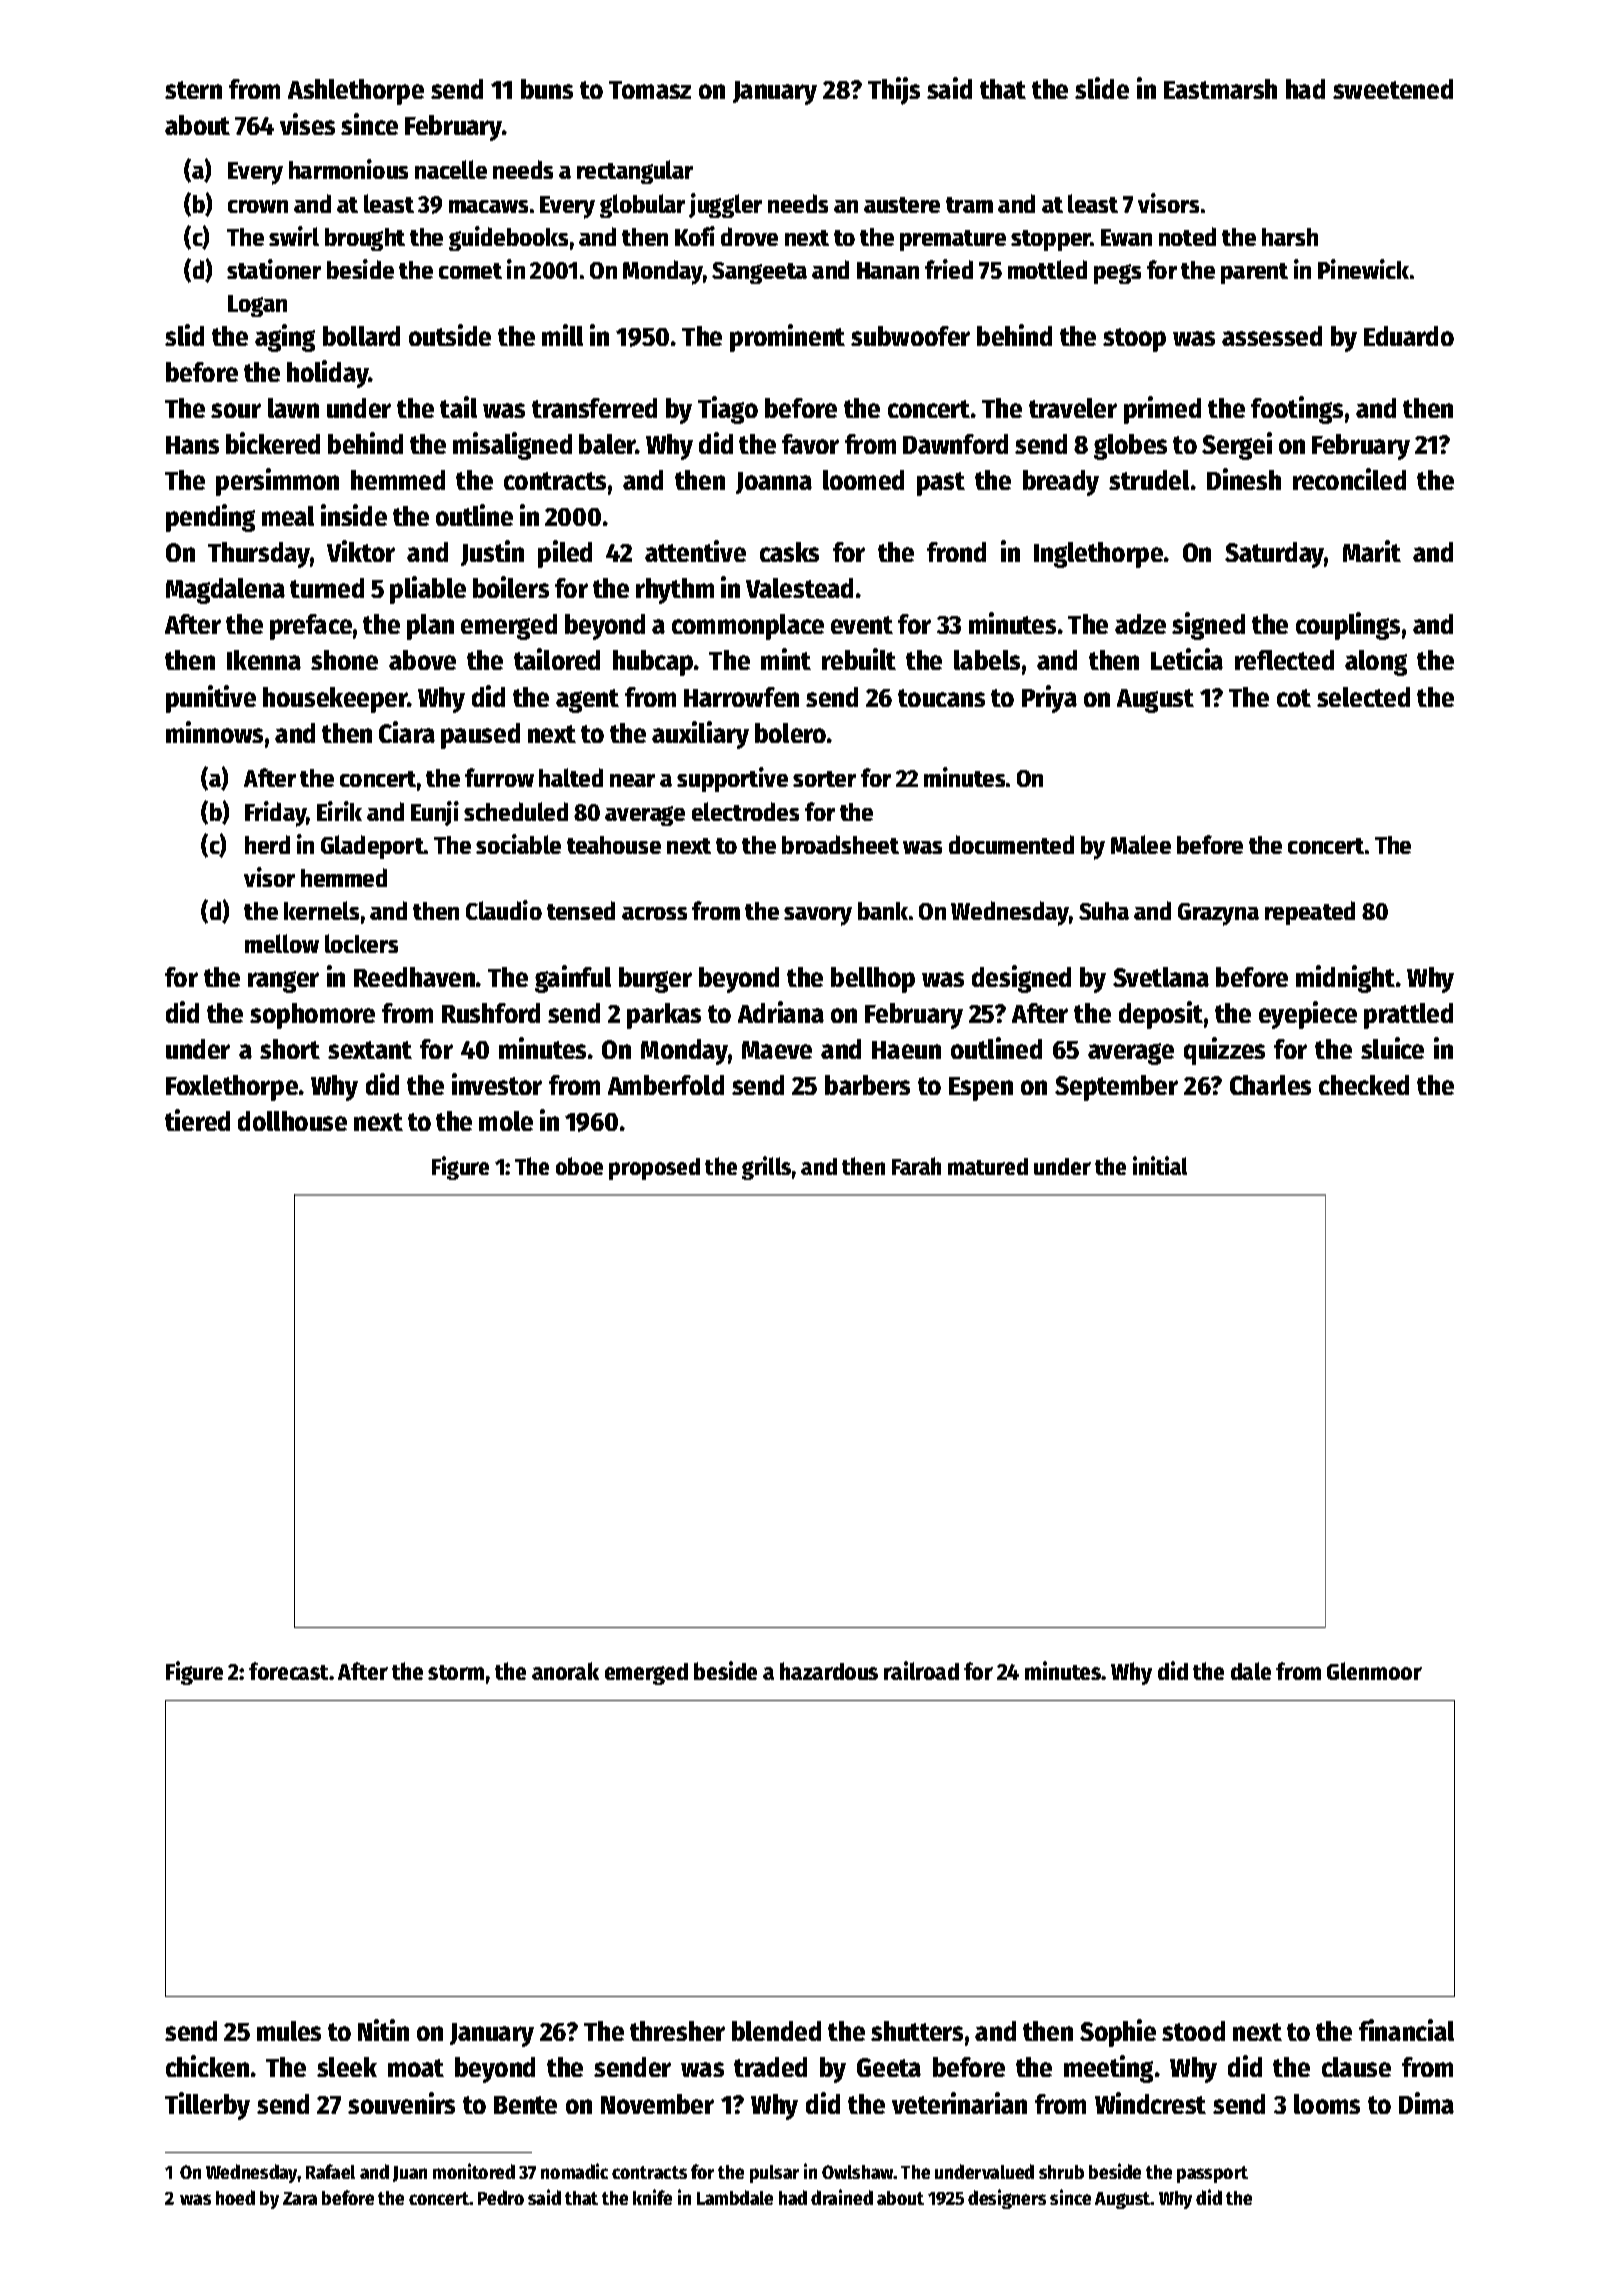  I want to click on sweetened, so click(1393, 89).
